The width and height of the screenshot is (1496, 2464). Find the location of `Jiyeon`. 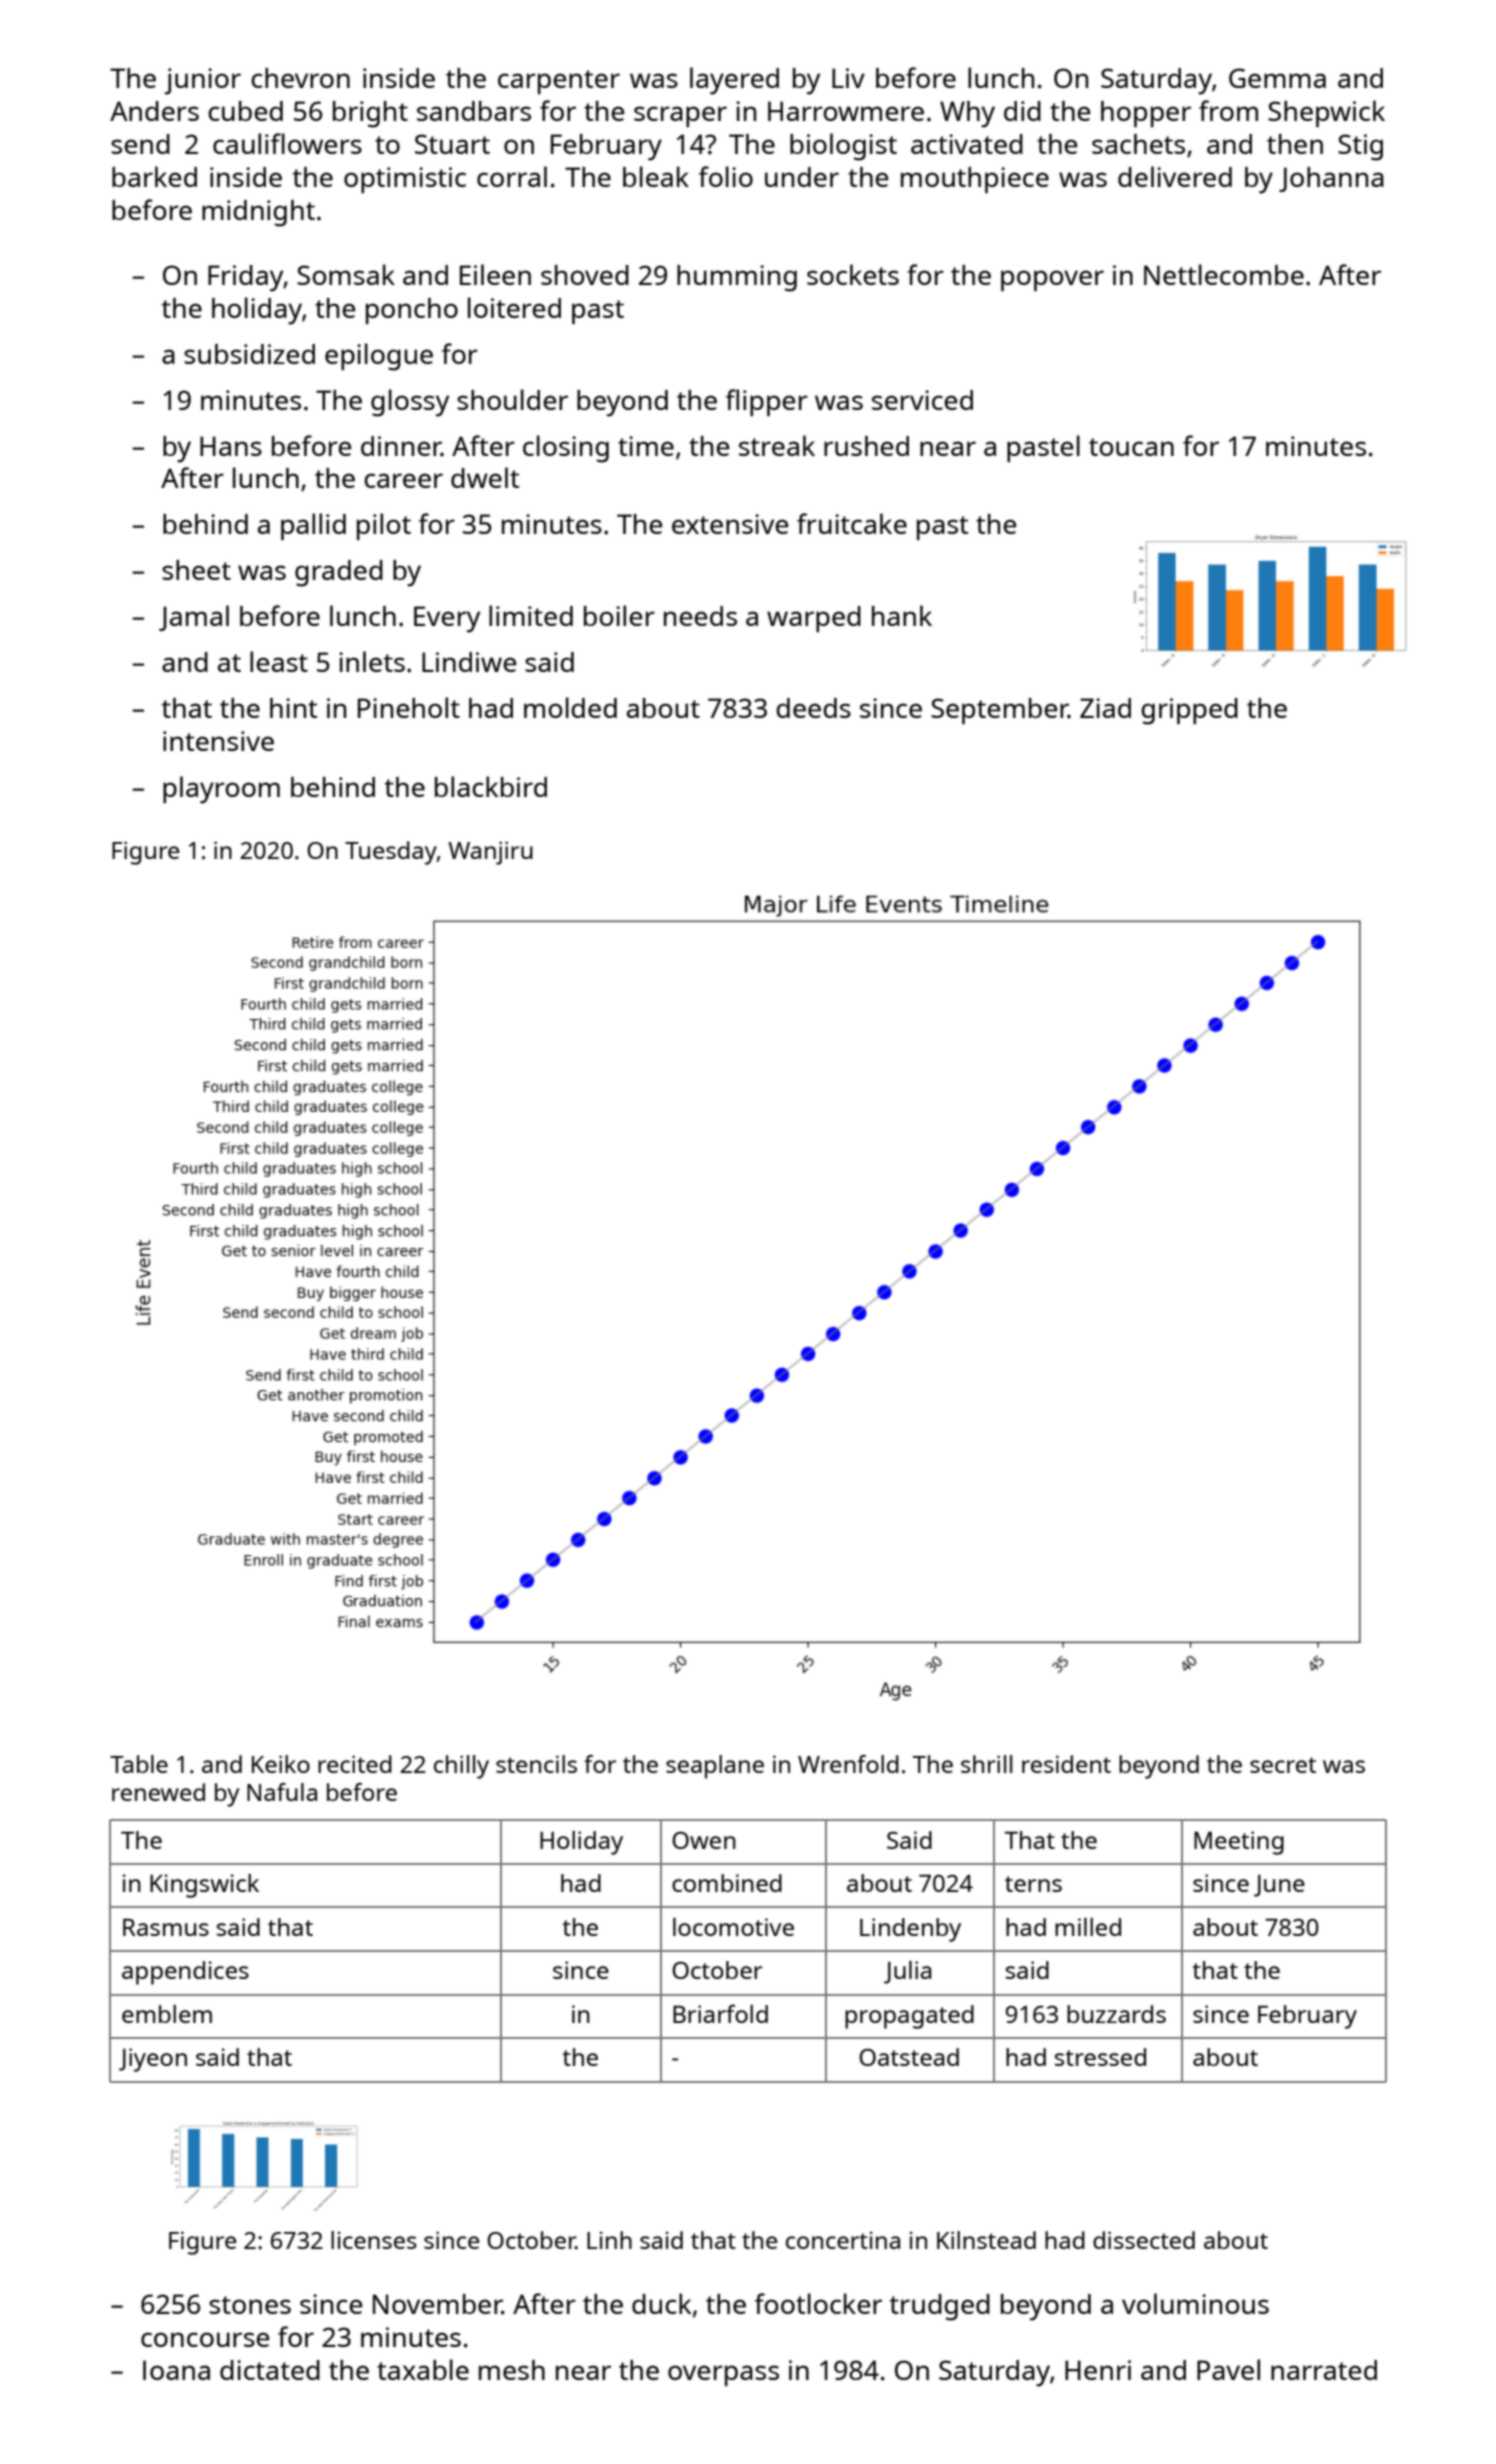

Jiyeon is located at coordinates (153, 2060).
